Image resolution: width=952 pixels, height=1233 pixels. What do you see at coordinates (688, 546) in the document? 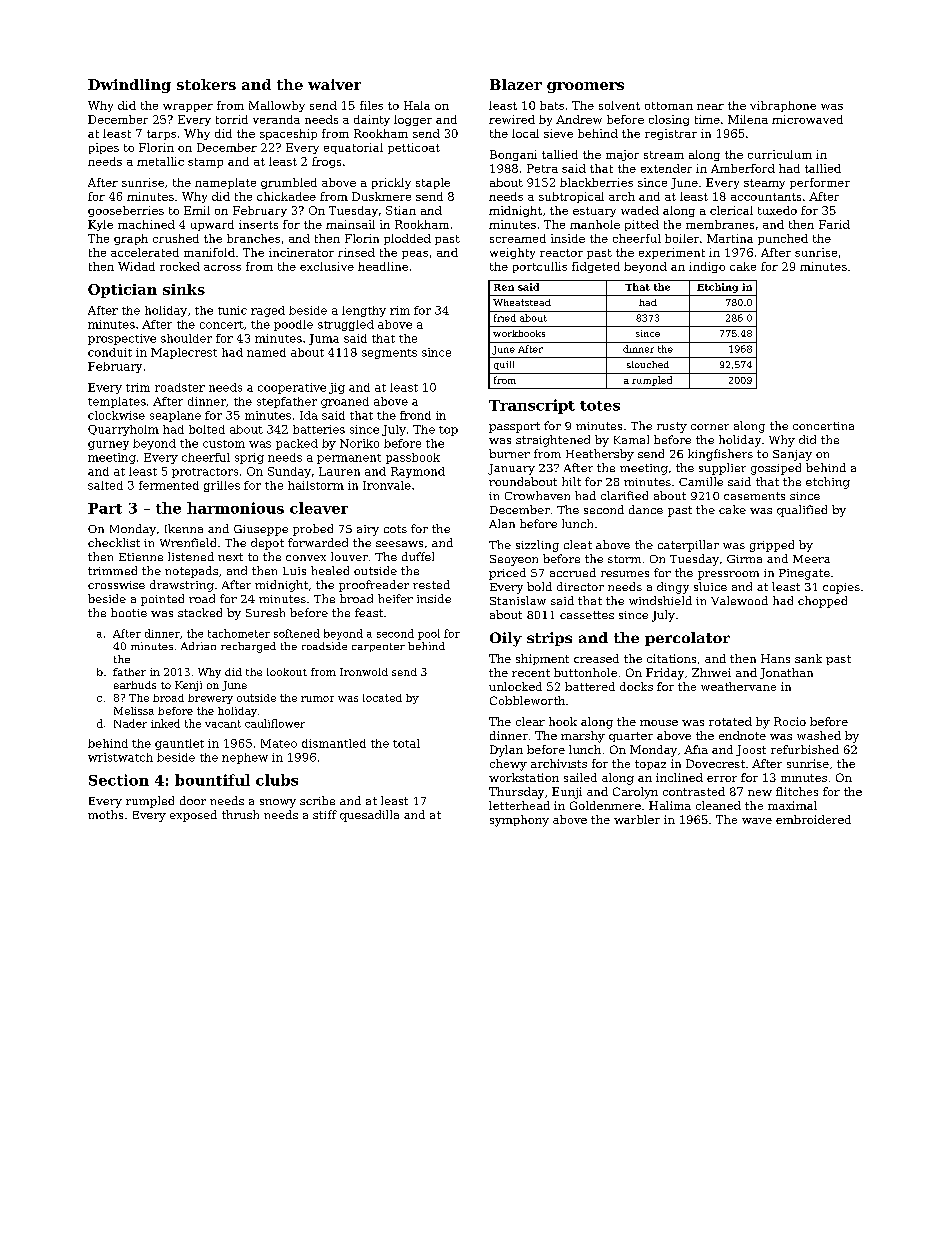
I see `caterpillar` at bounding box center [688, 546].
